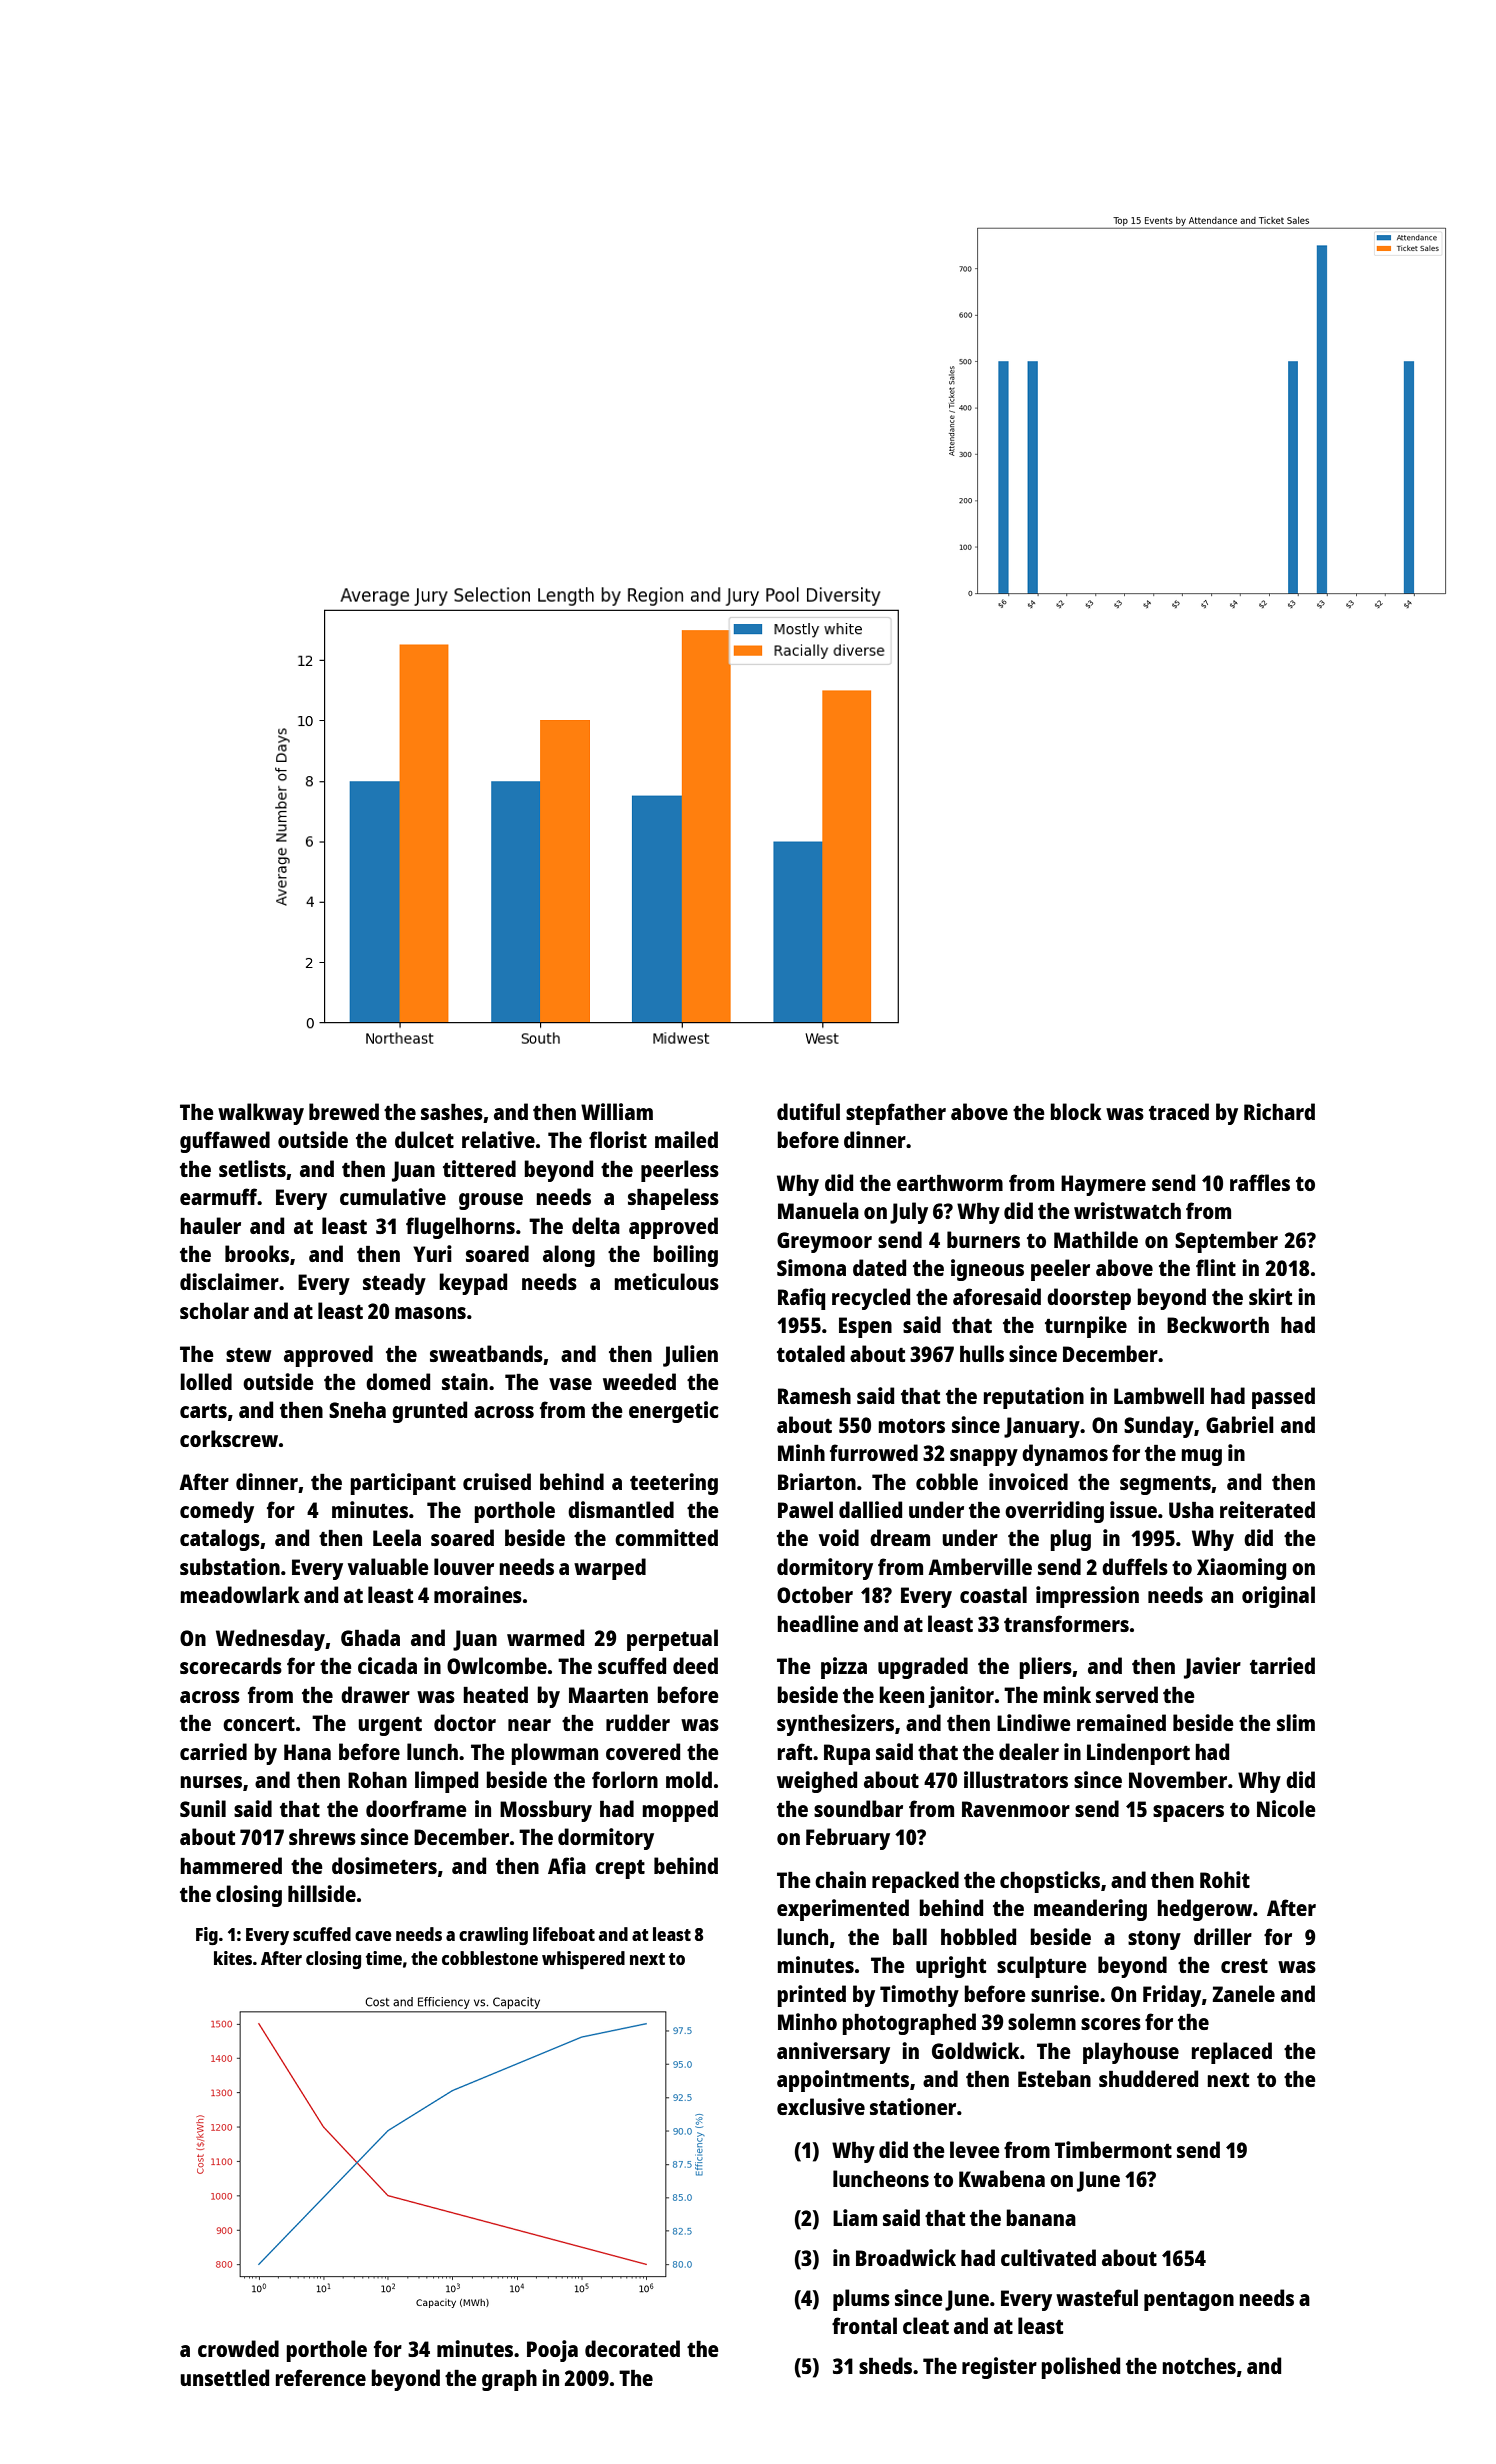 The image size is (1496, 2464). What do you see at coordinates (674, 1412) in the screenshot?
I see `energetic` at bounding box center [674, 1412].
